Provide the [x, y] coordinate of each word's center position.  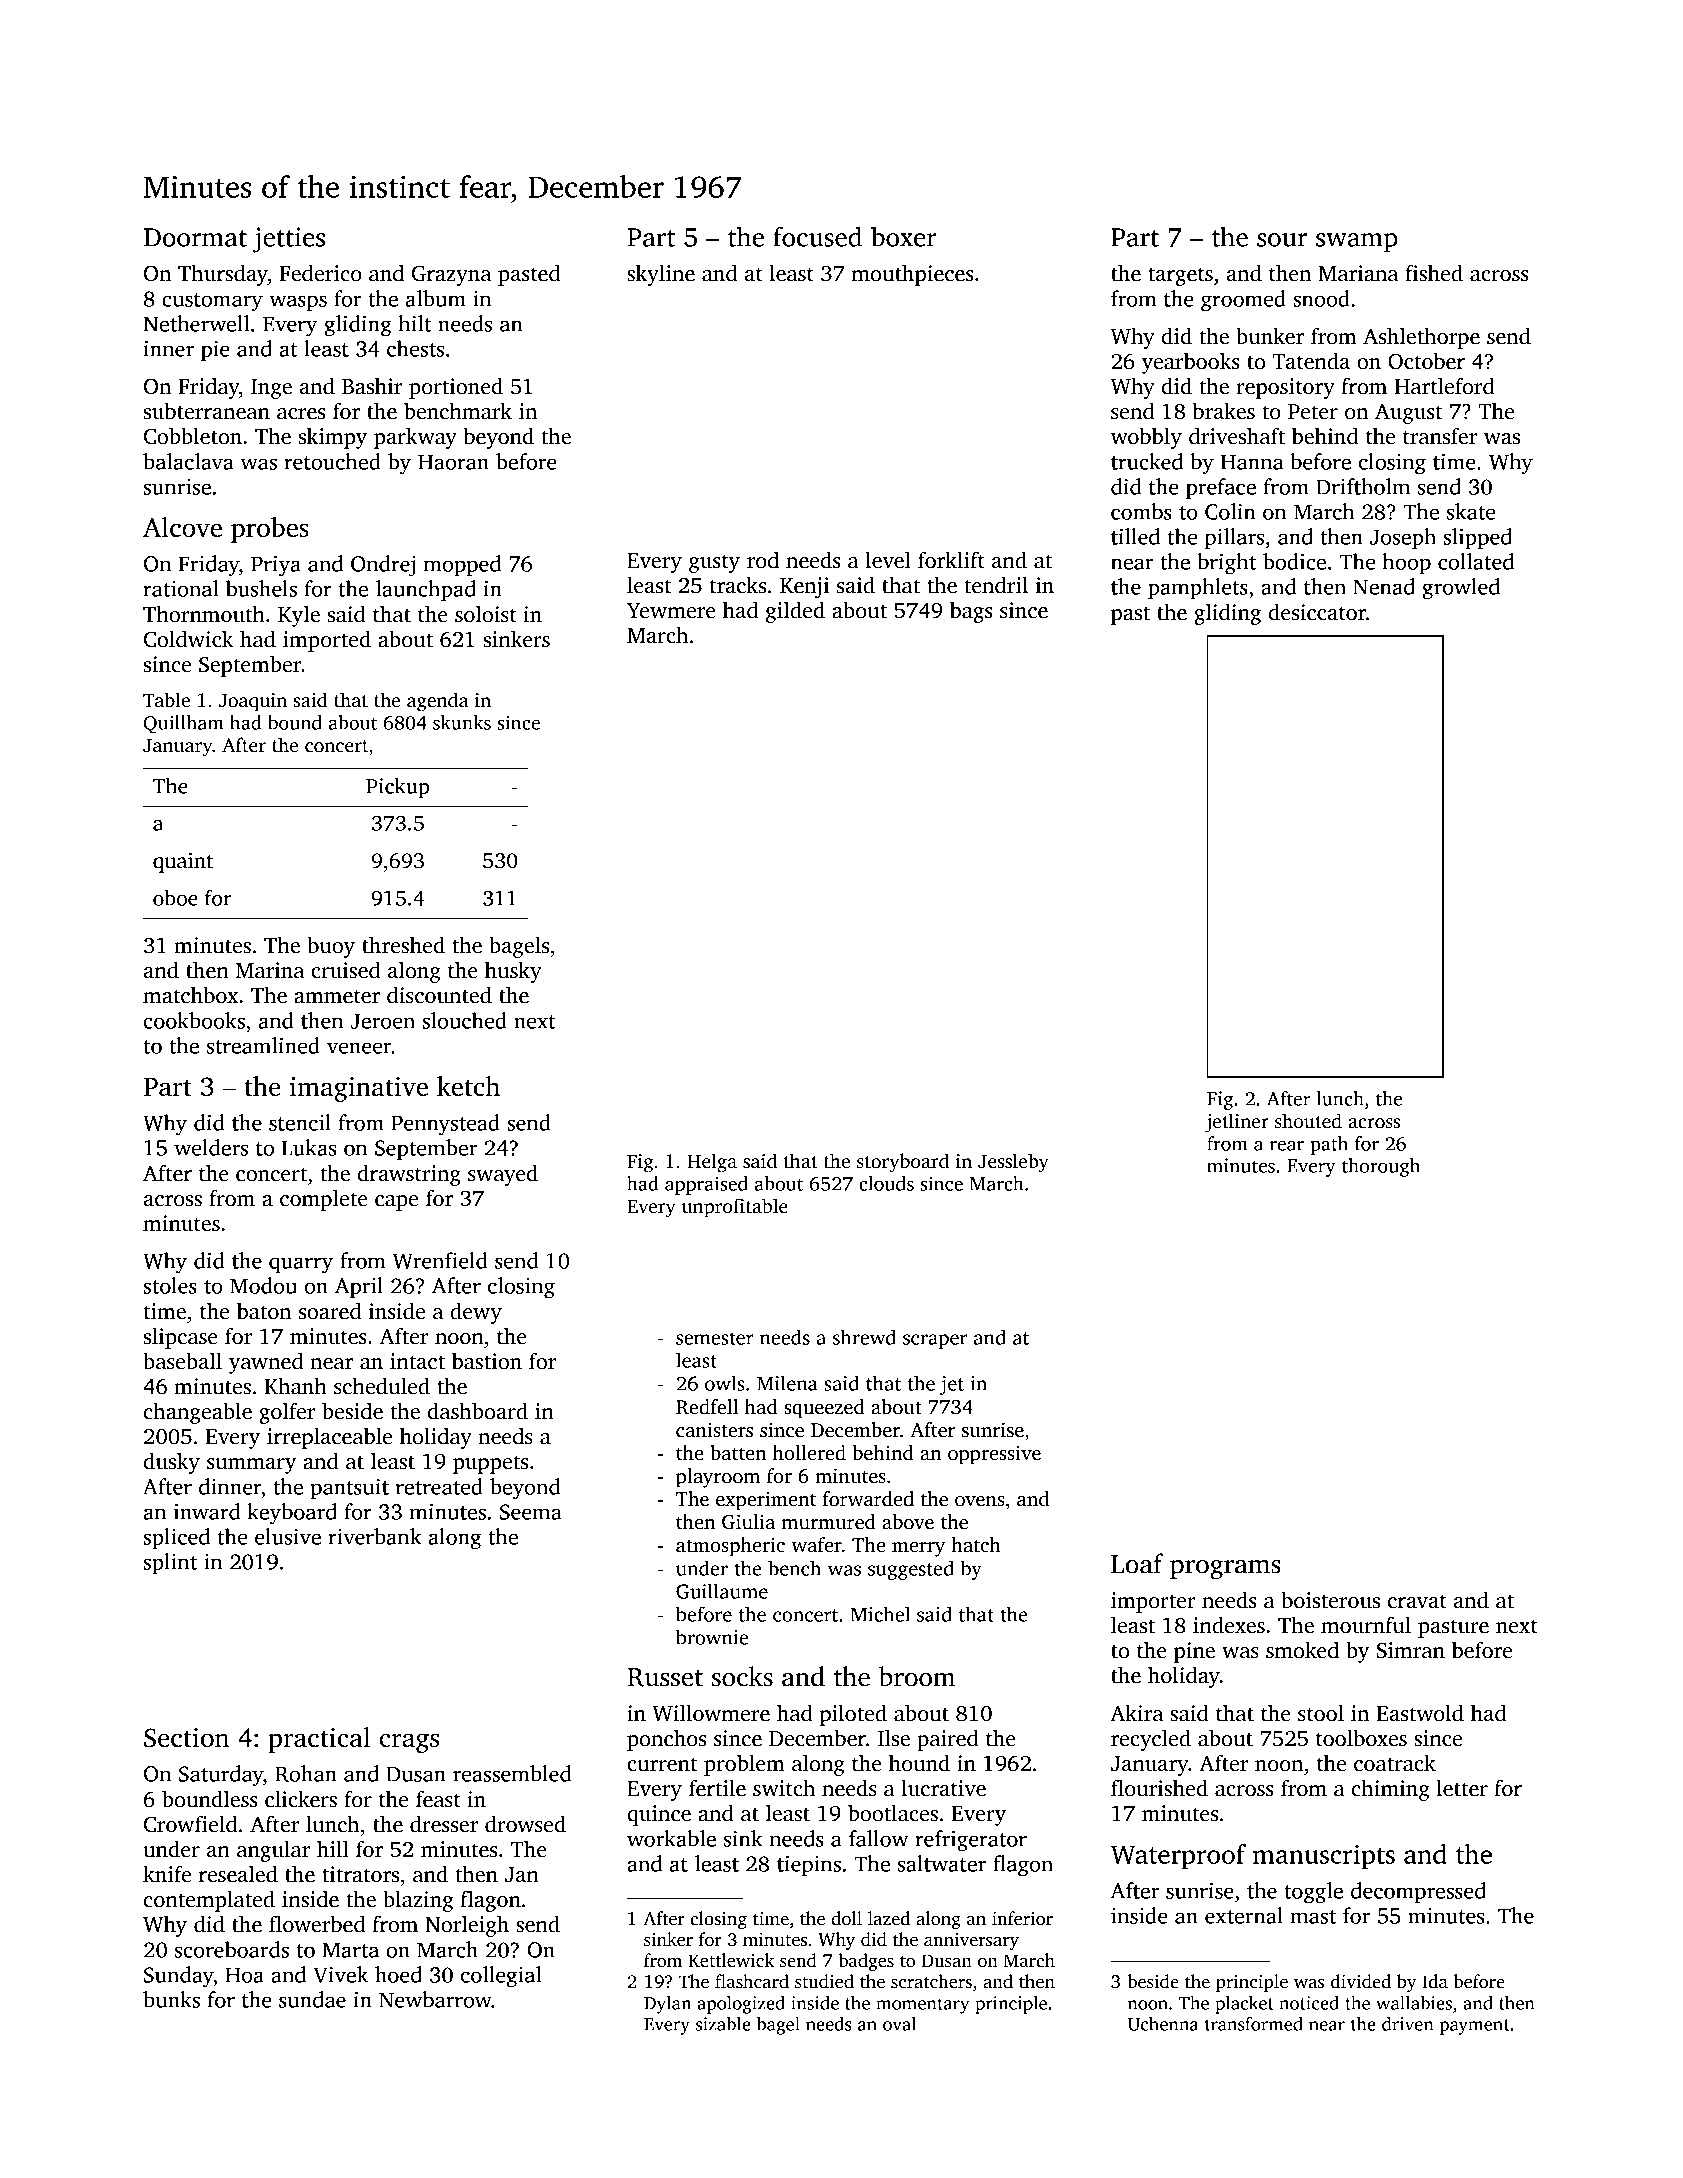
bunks [171, 1999]
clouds [886, 1183]
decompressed [1418, 1893]
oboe [175, 897]
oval [900, 2024]
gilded [795, 612]
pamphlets [1198, 589]
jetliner [1237, 1123]
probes [270, 530]
